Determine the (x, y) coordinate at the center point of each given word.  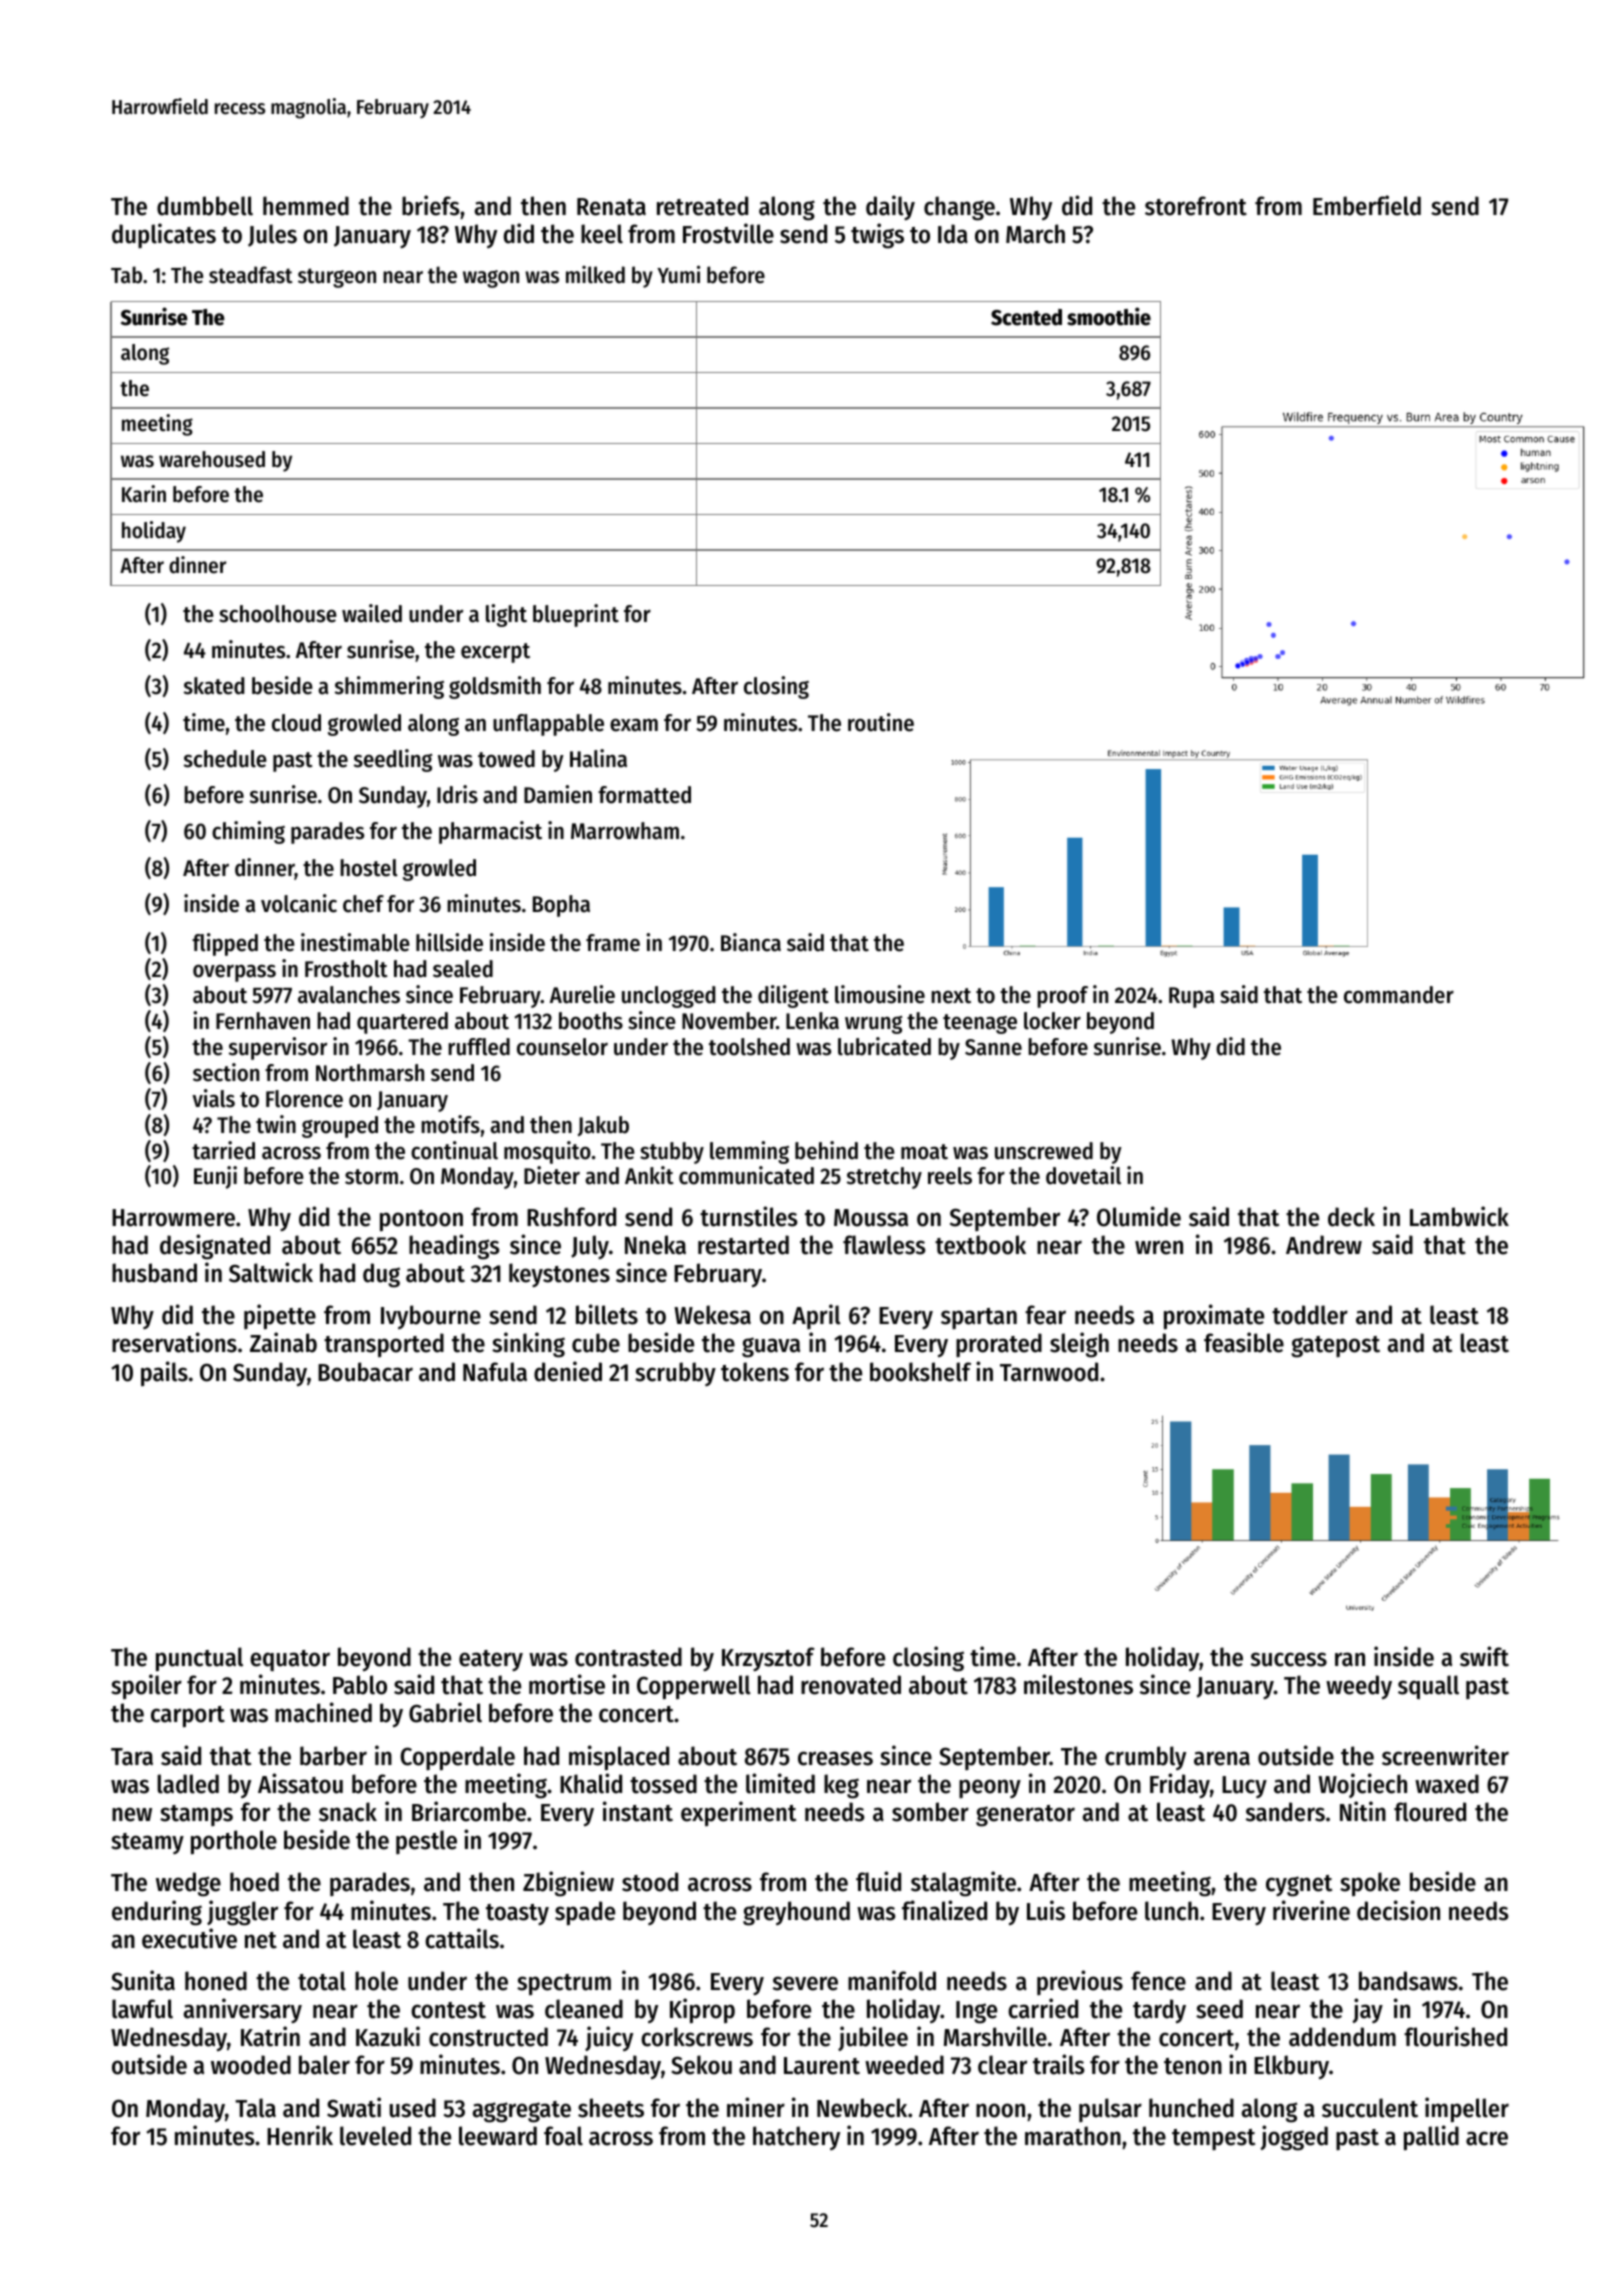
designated (215, 1247)
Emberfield (1367, 205)
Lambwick (1459, 1216)
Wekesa (712, 1315)
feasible (1244, 1342)
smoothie (1109, 316)
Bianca (751, 942)
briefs (431, 205)
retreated (702, 206)
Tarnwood (1049, 1372)
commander (1399, 995)
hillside (449, 942)
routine (881, 722)
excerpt (495, 653)
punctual (199, 1659)
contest (448, 2010)
